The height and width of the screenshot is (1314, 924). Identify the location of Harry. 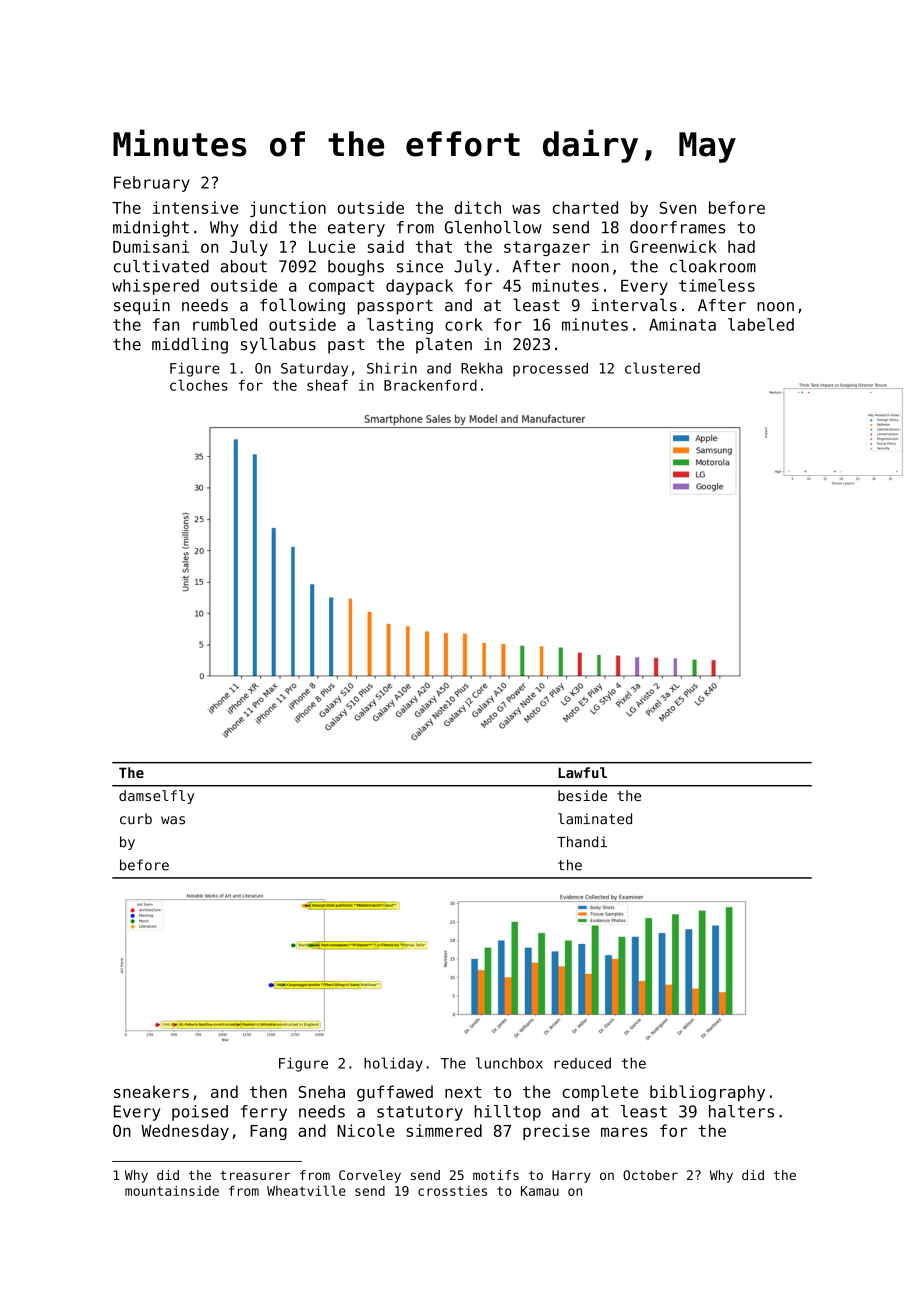
(571, 1176).
